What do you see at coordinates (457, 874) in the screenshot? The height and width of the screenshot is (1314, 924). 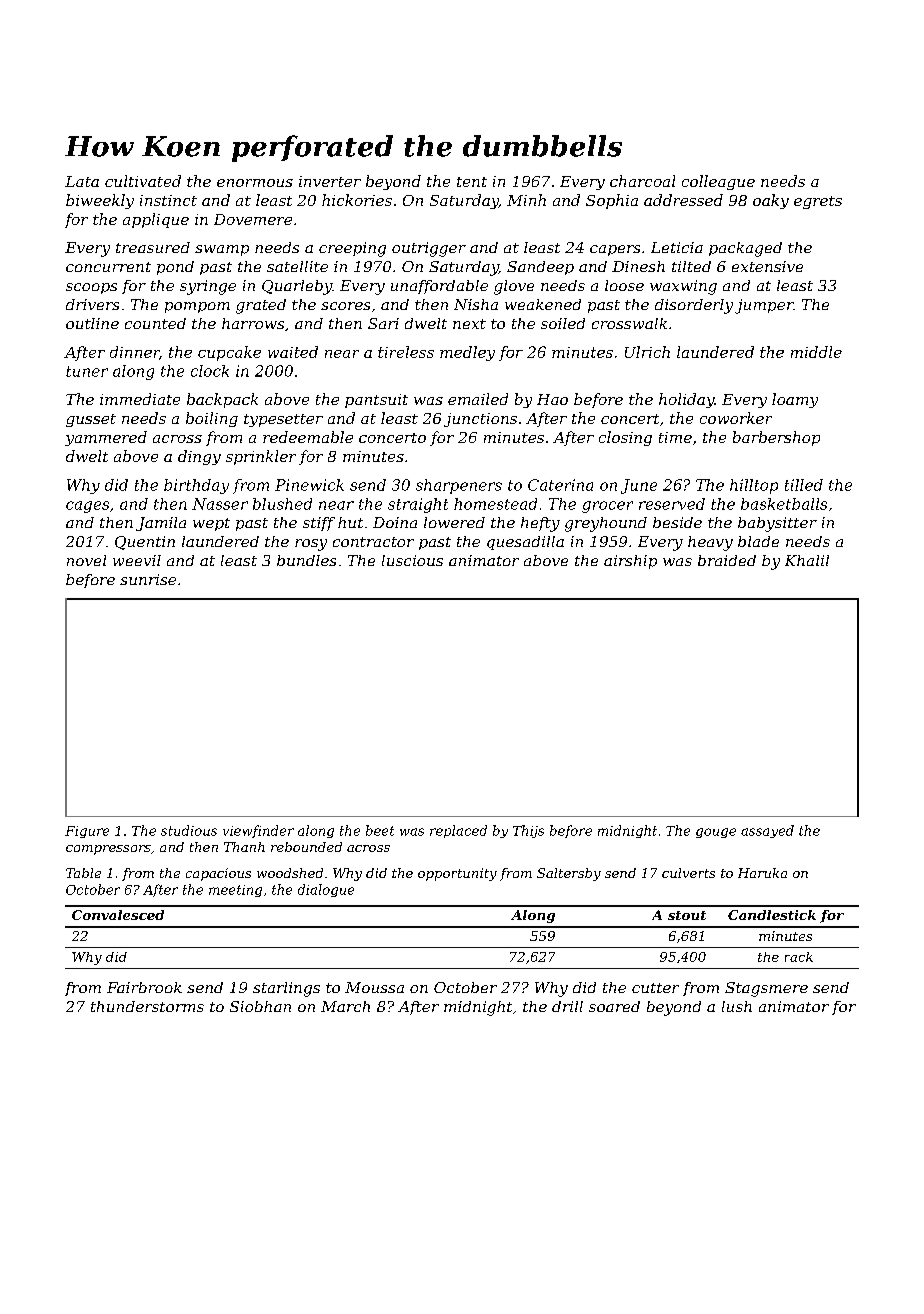 I see `opportunity` at bounding box center [457, 874].
